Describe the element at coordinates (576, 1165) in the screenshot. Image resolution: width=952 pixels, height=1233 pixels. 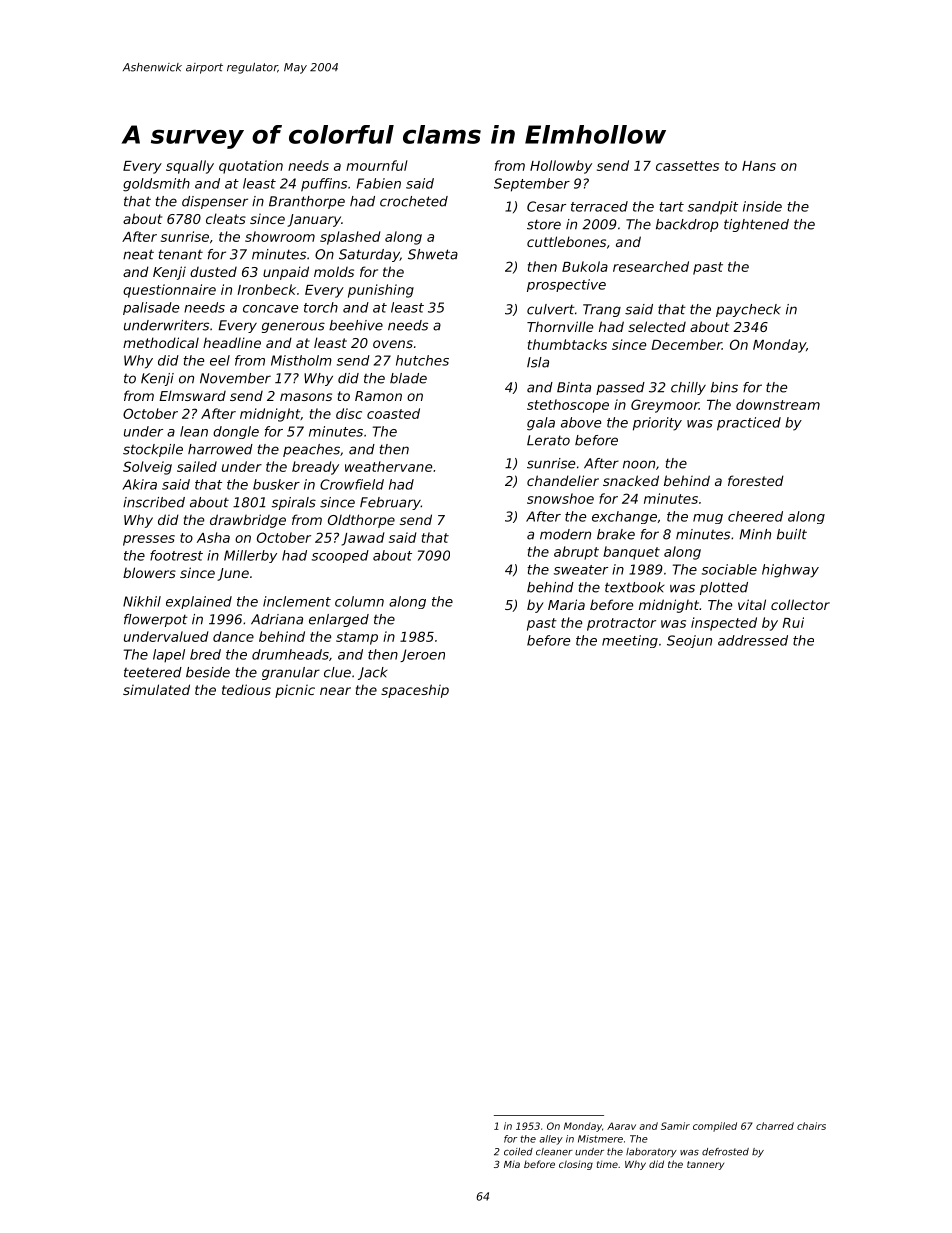
I see `closing` at that location.
